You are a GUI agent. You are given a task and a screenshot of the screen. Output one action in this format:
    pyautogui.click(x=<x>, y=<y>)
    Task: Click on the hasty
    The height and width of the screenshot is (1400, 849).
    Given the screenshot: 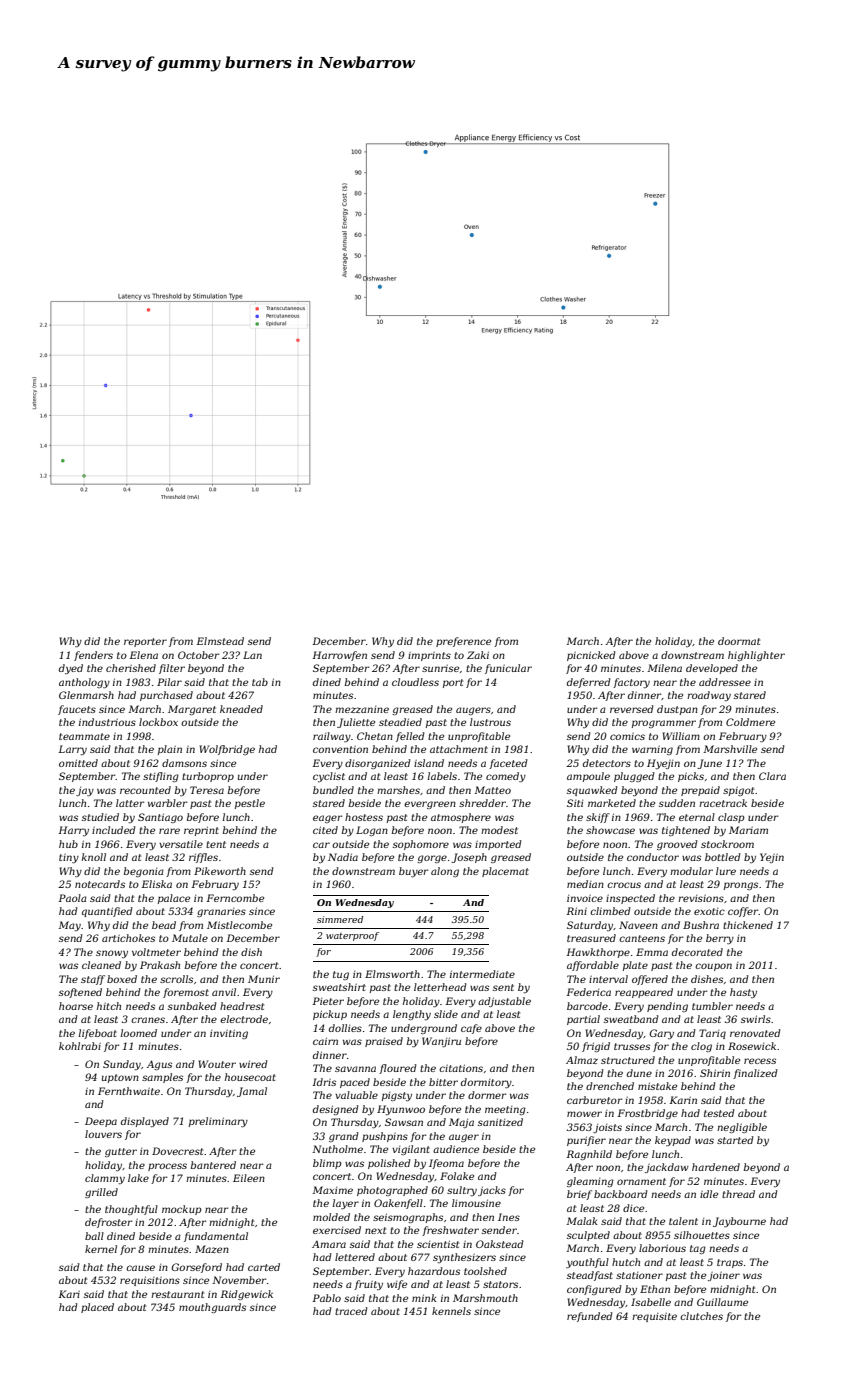 What is the action you would take?
    pyautogui.click(x=743, y=993)
